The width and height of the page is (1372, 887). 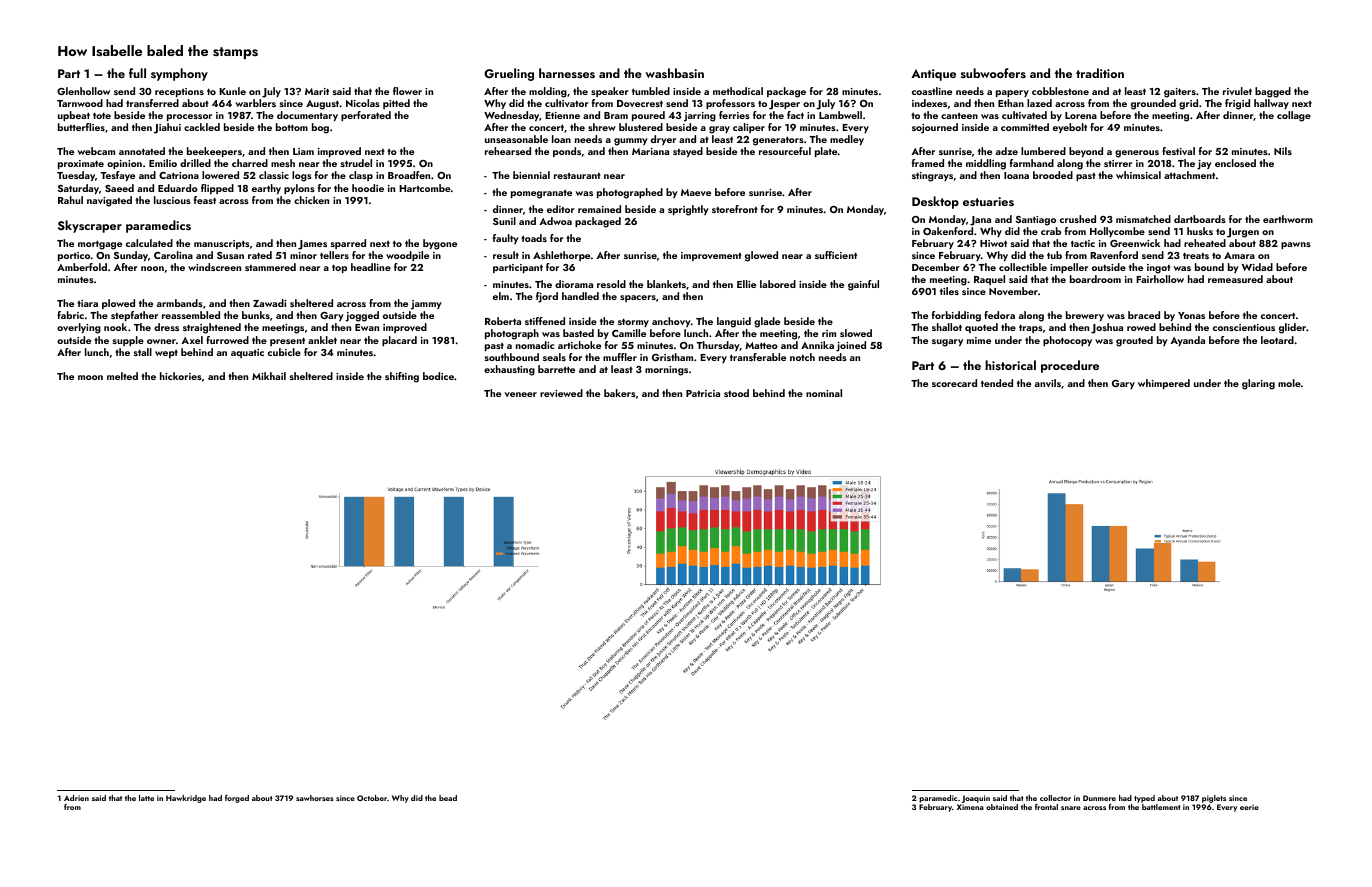 What do you see at coordinates (90, 377) in the page?
I see `moon` at bounding box center [90, 377].
